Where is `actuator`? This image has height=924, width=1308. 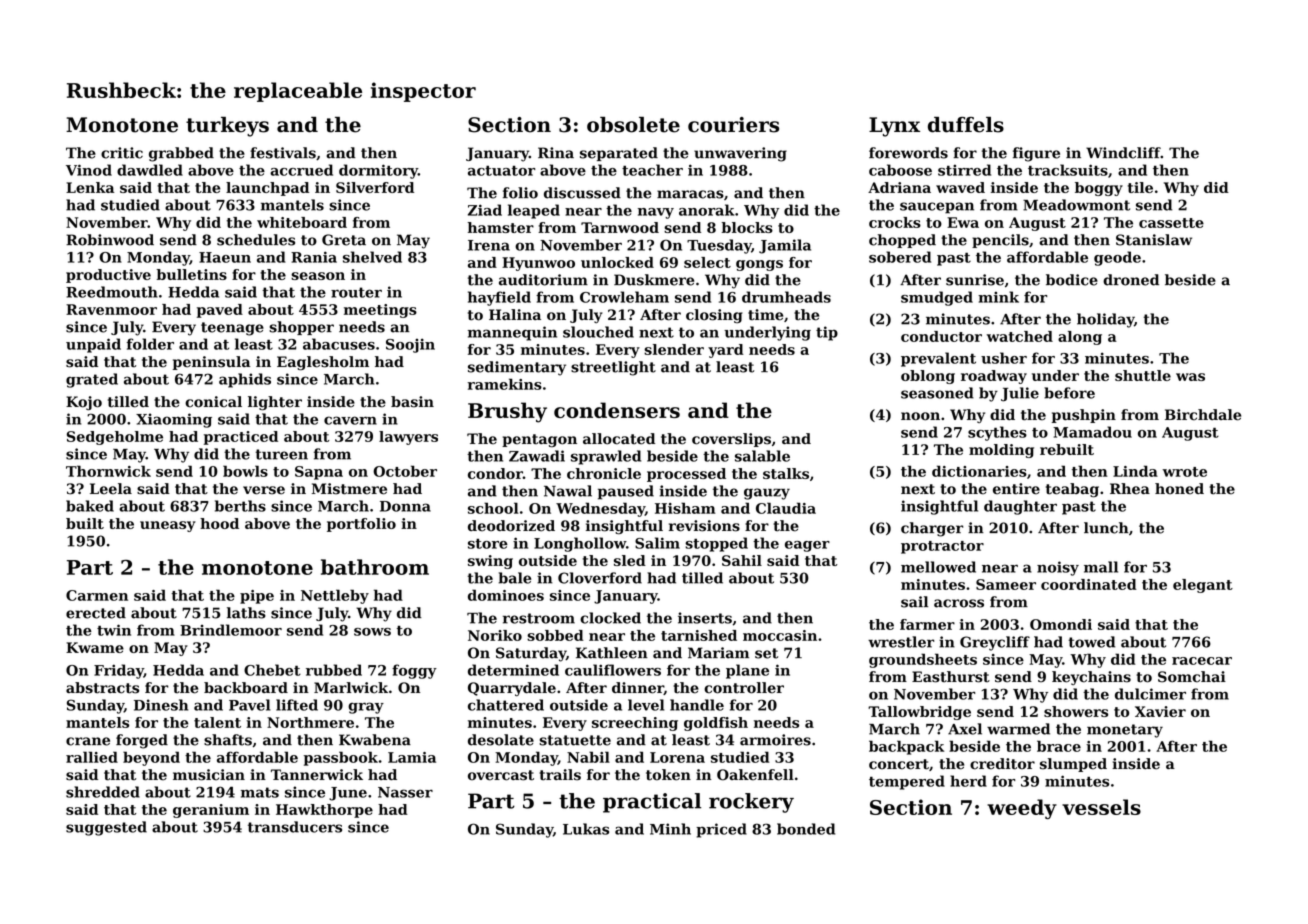 actuator is located at coordinates (501, 170).
